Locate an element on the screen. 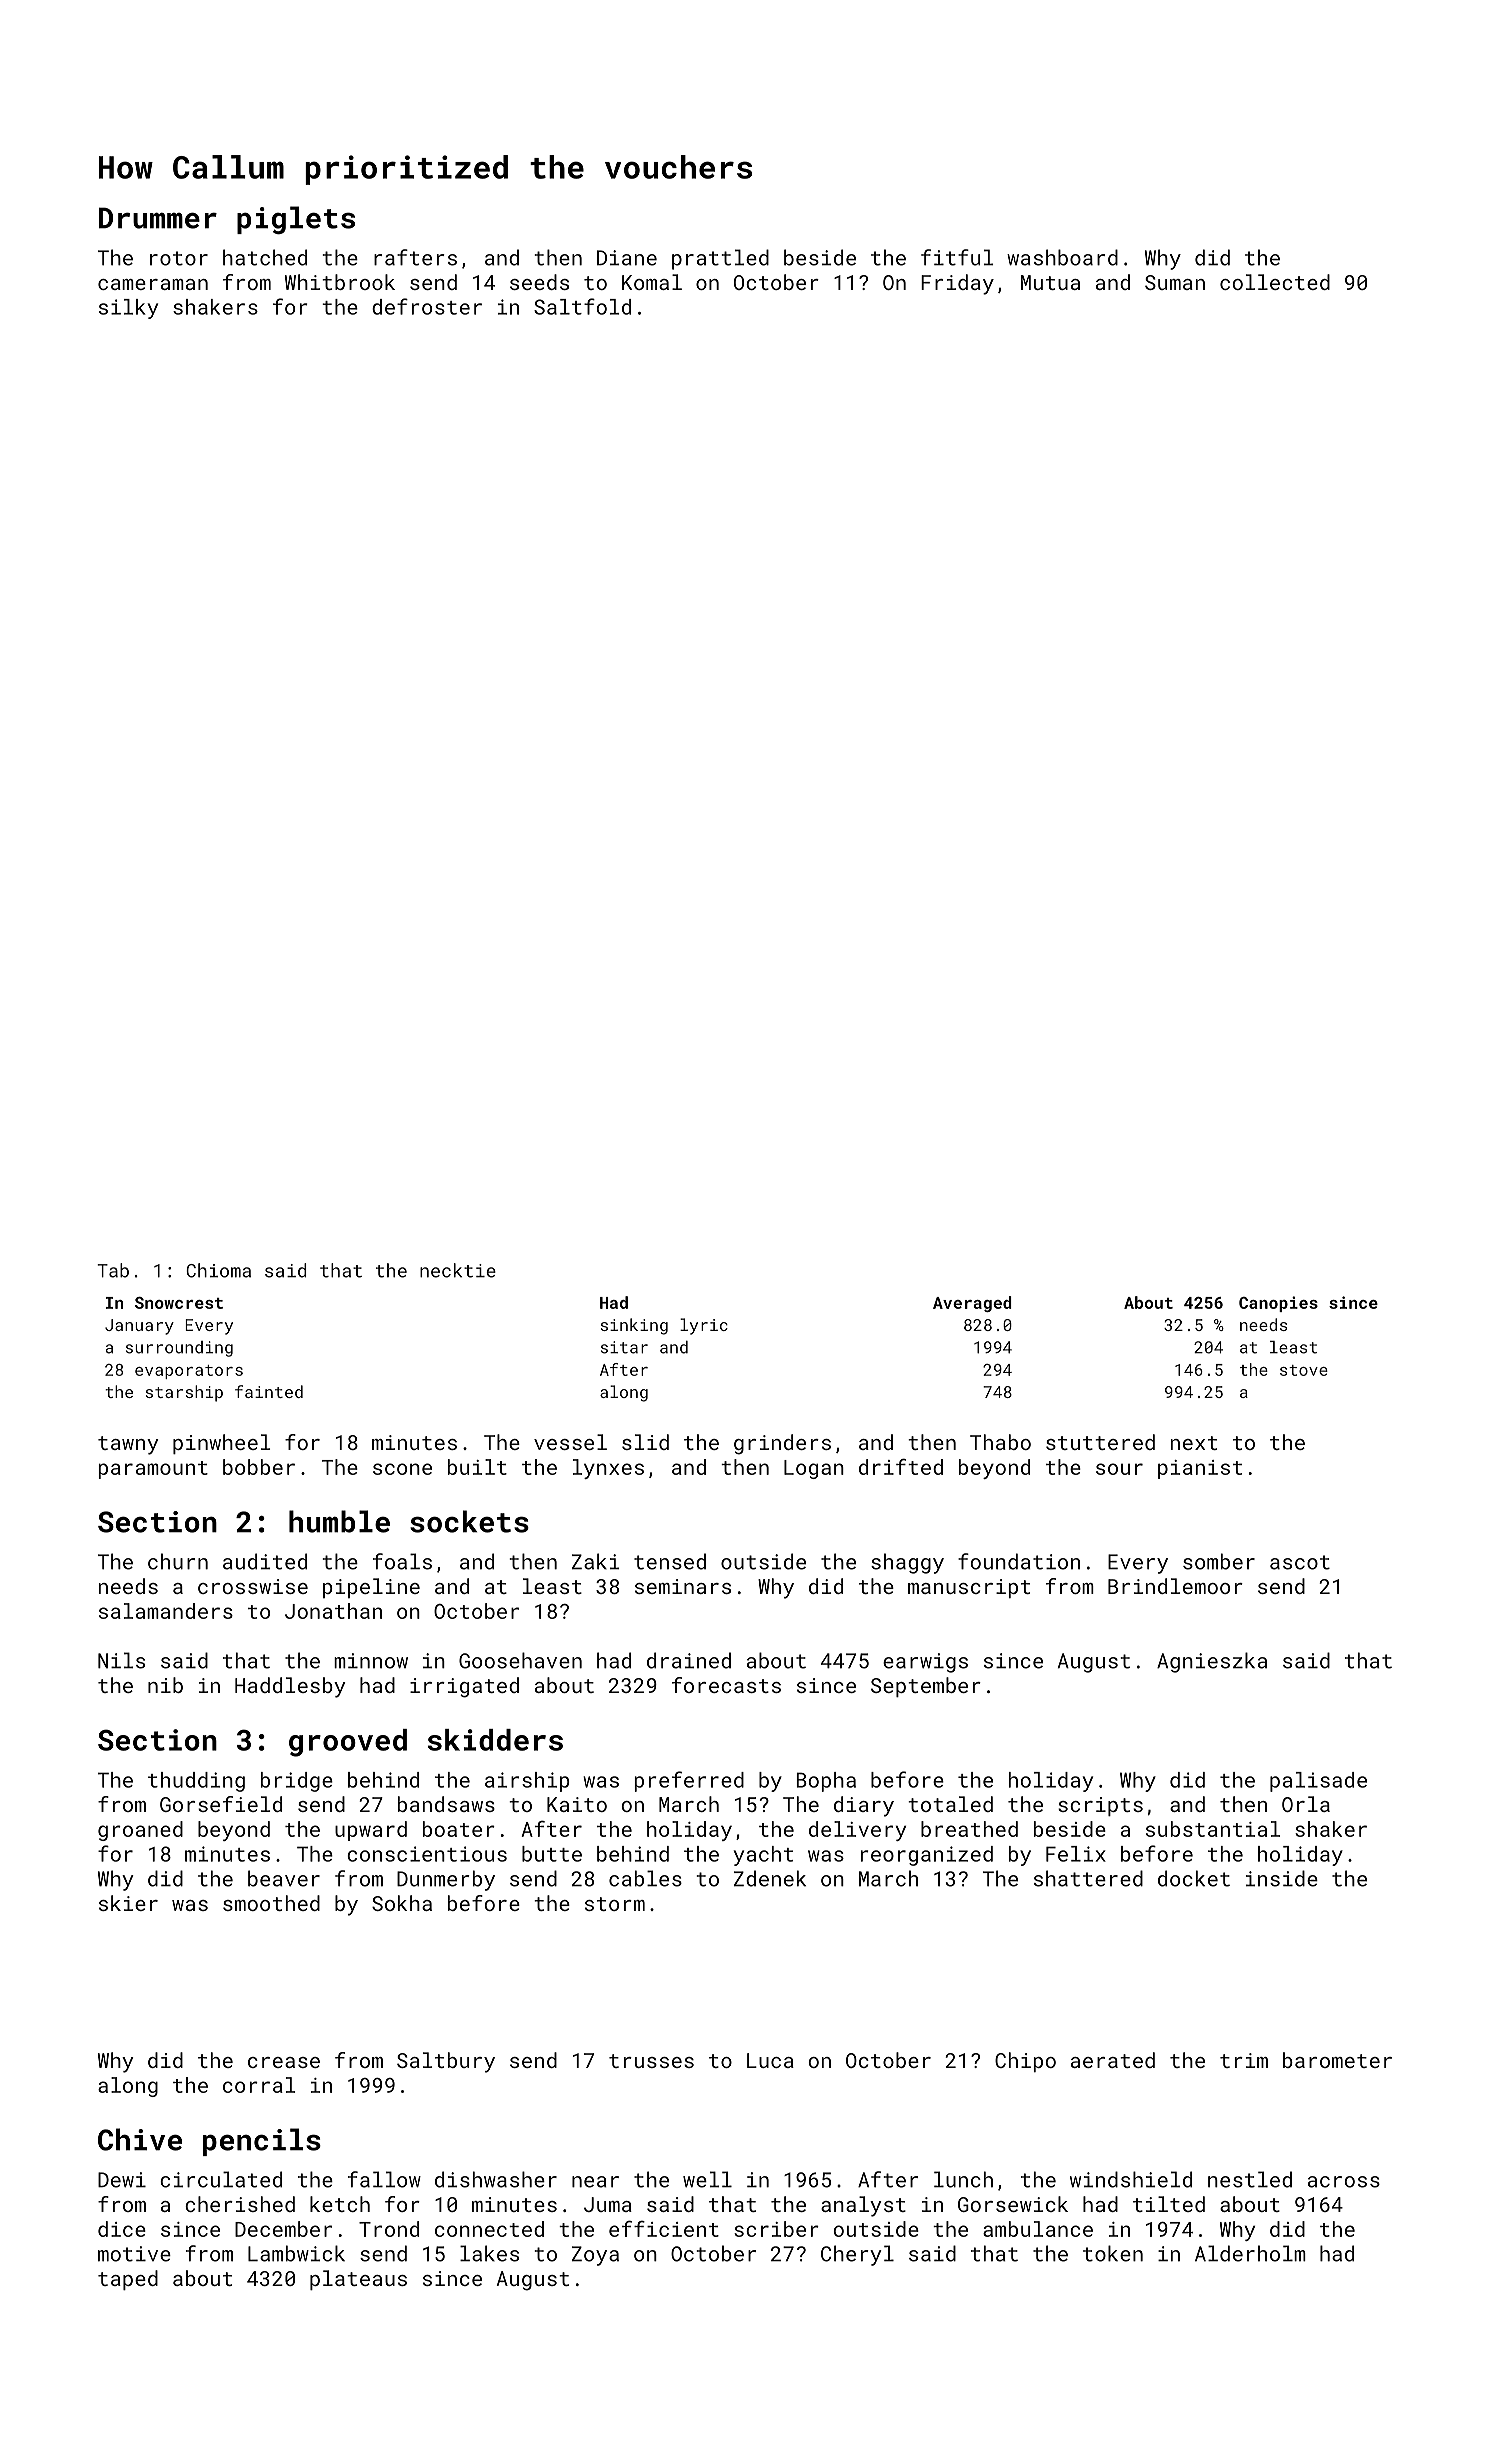  scripts is located at coordinates (1100, 1806).
